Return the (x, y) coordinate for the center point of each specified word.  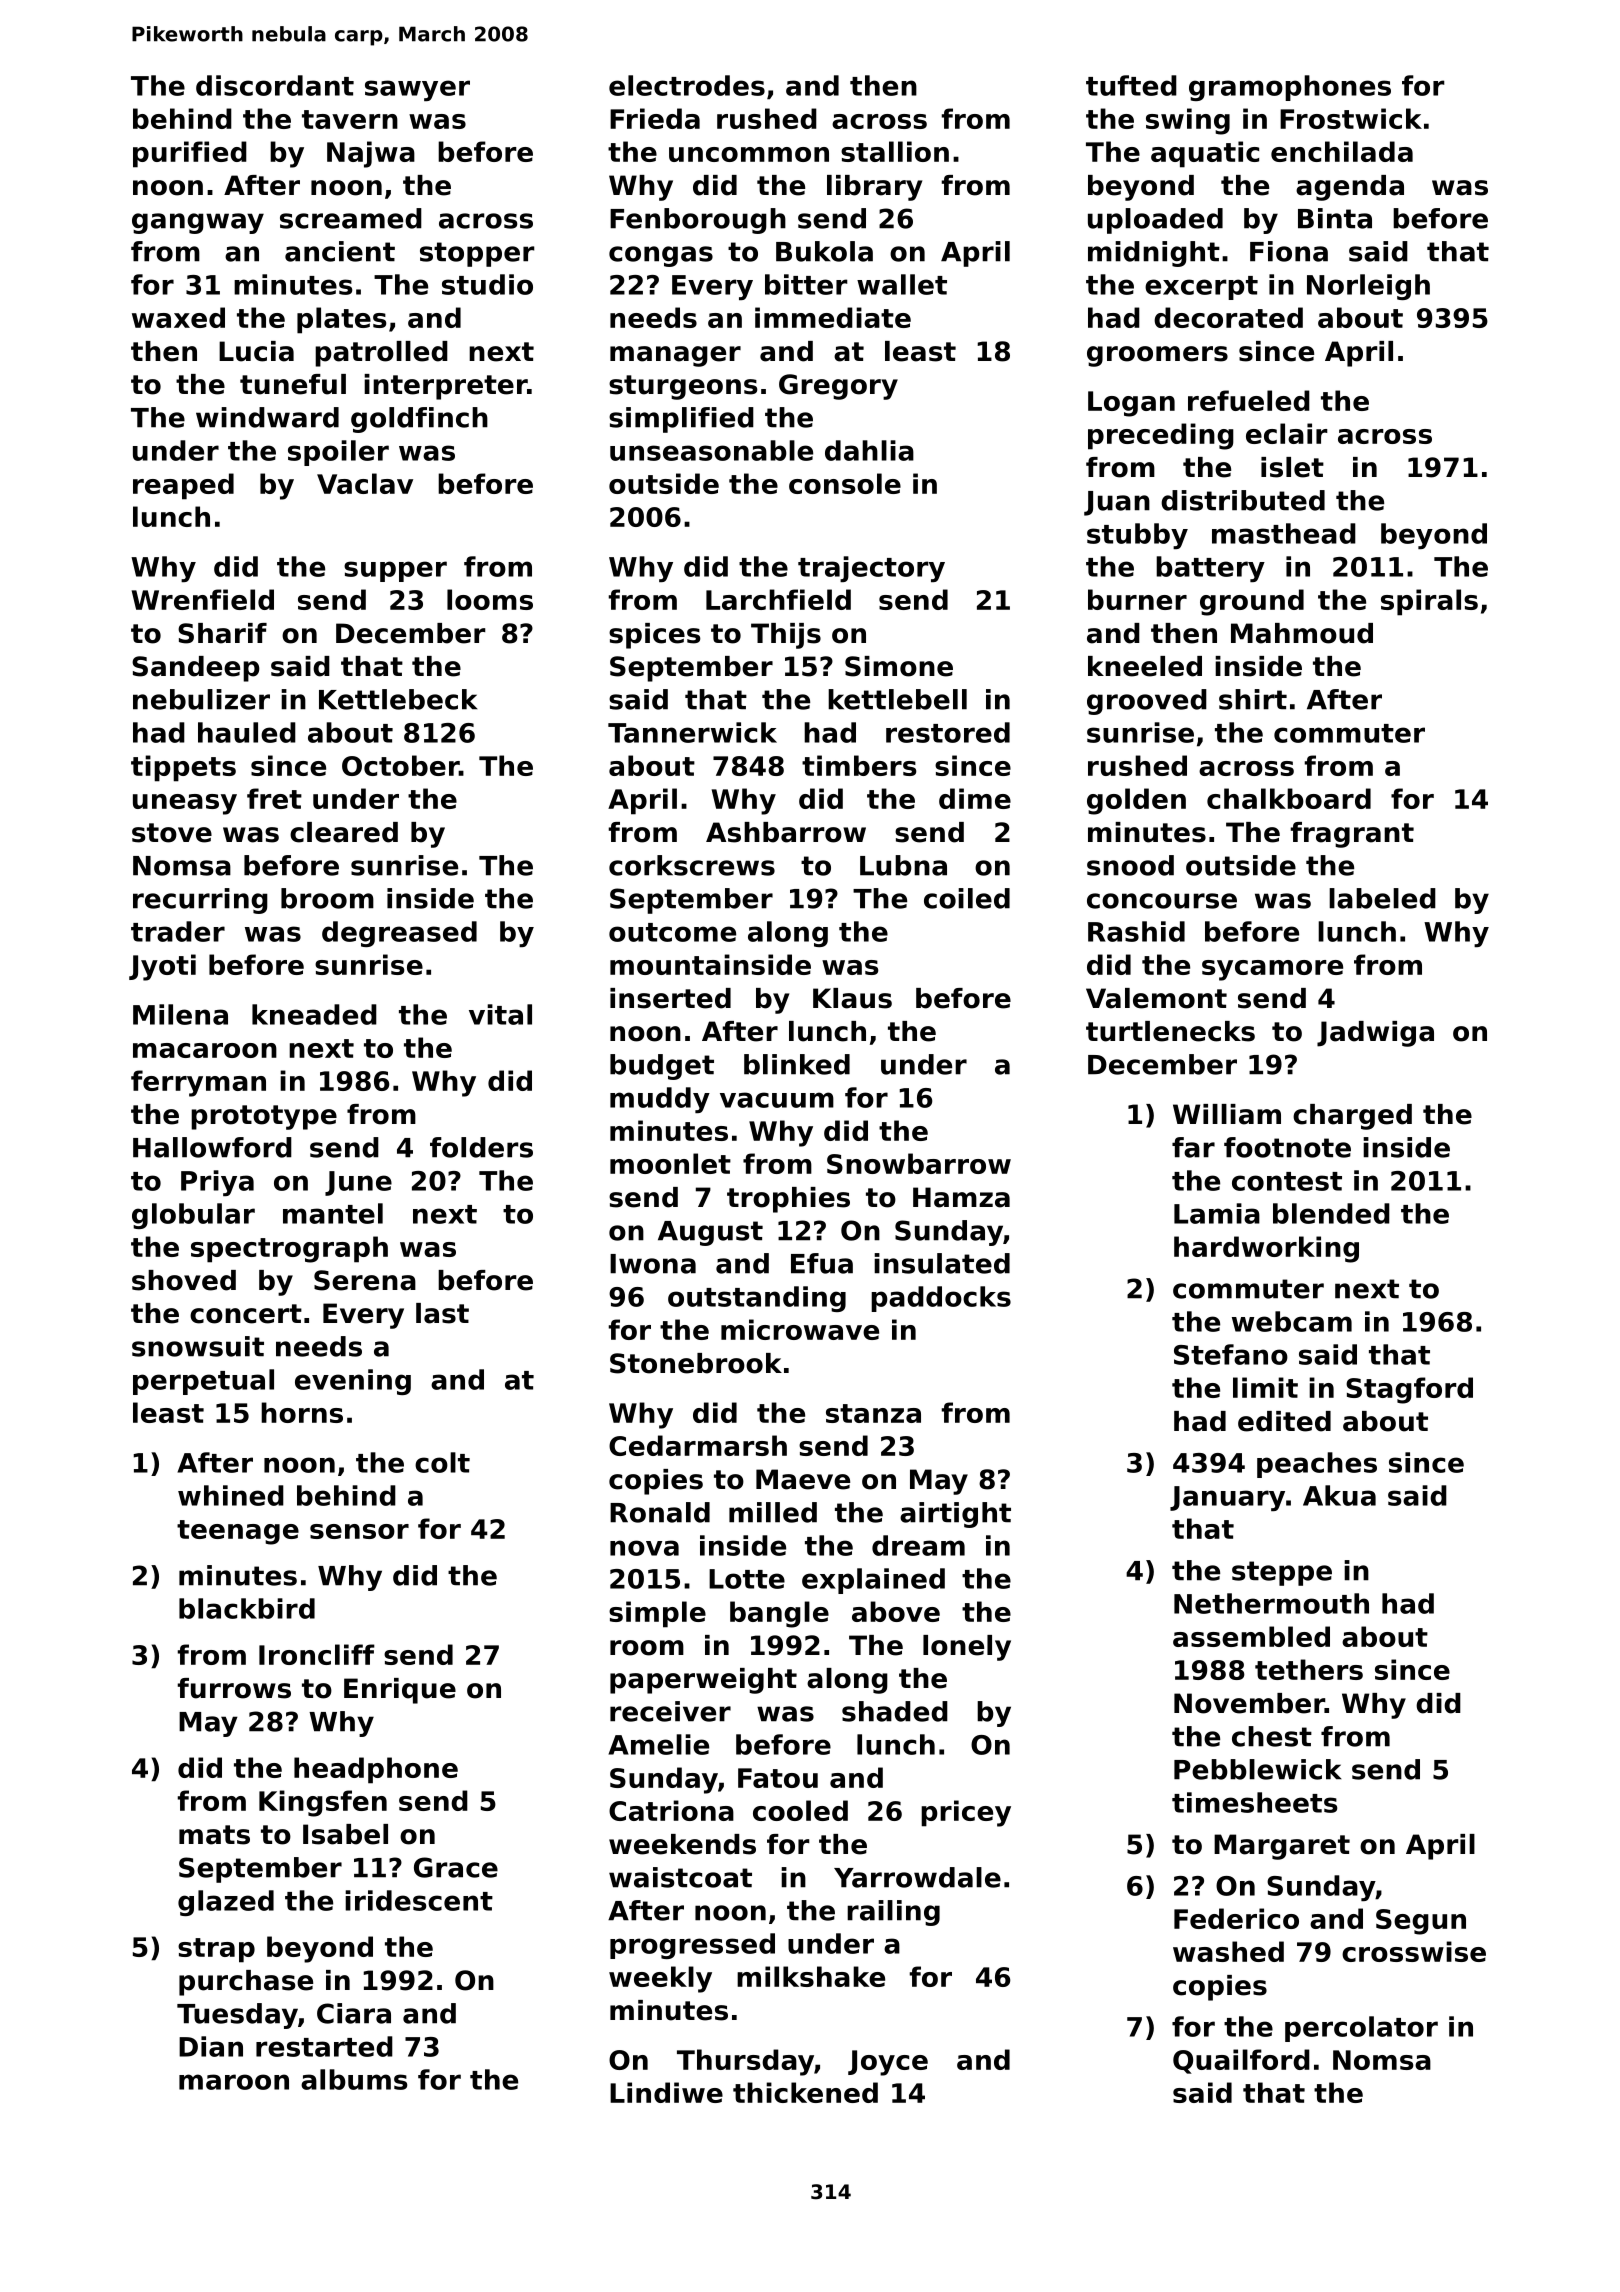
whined (231, 1495)
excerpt (1201, 288)
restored (948, 732)
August (710, 1233)
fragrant (1352, 835)
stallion (895, 151)
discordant (275, 85)
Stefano (1231, 1354)
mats (214, 1835)
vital (500, 1014)
